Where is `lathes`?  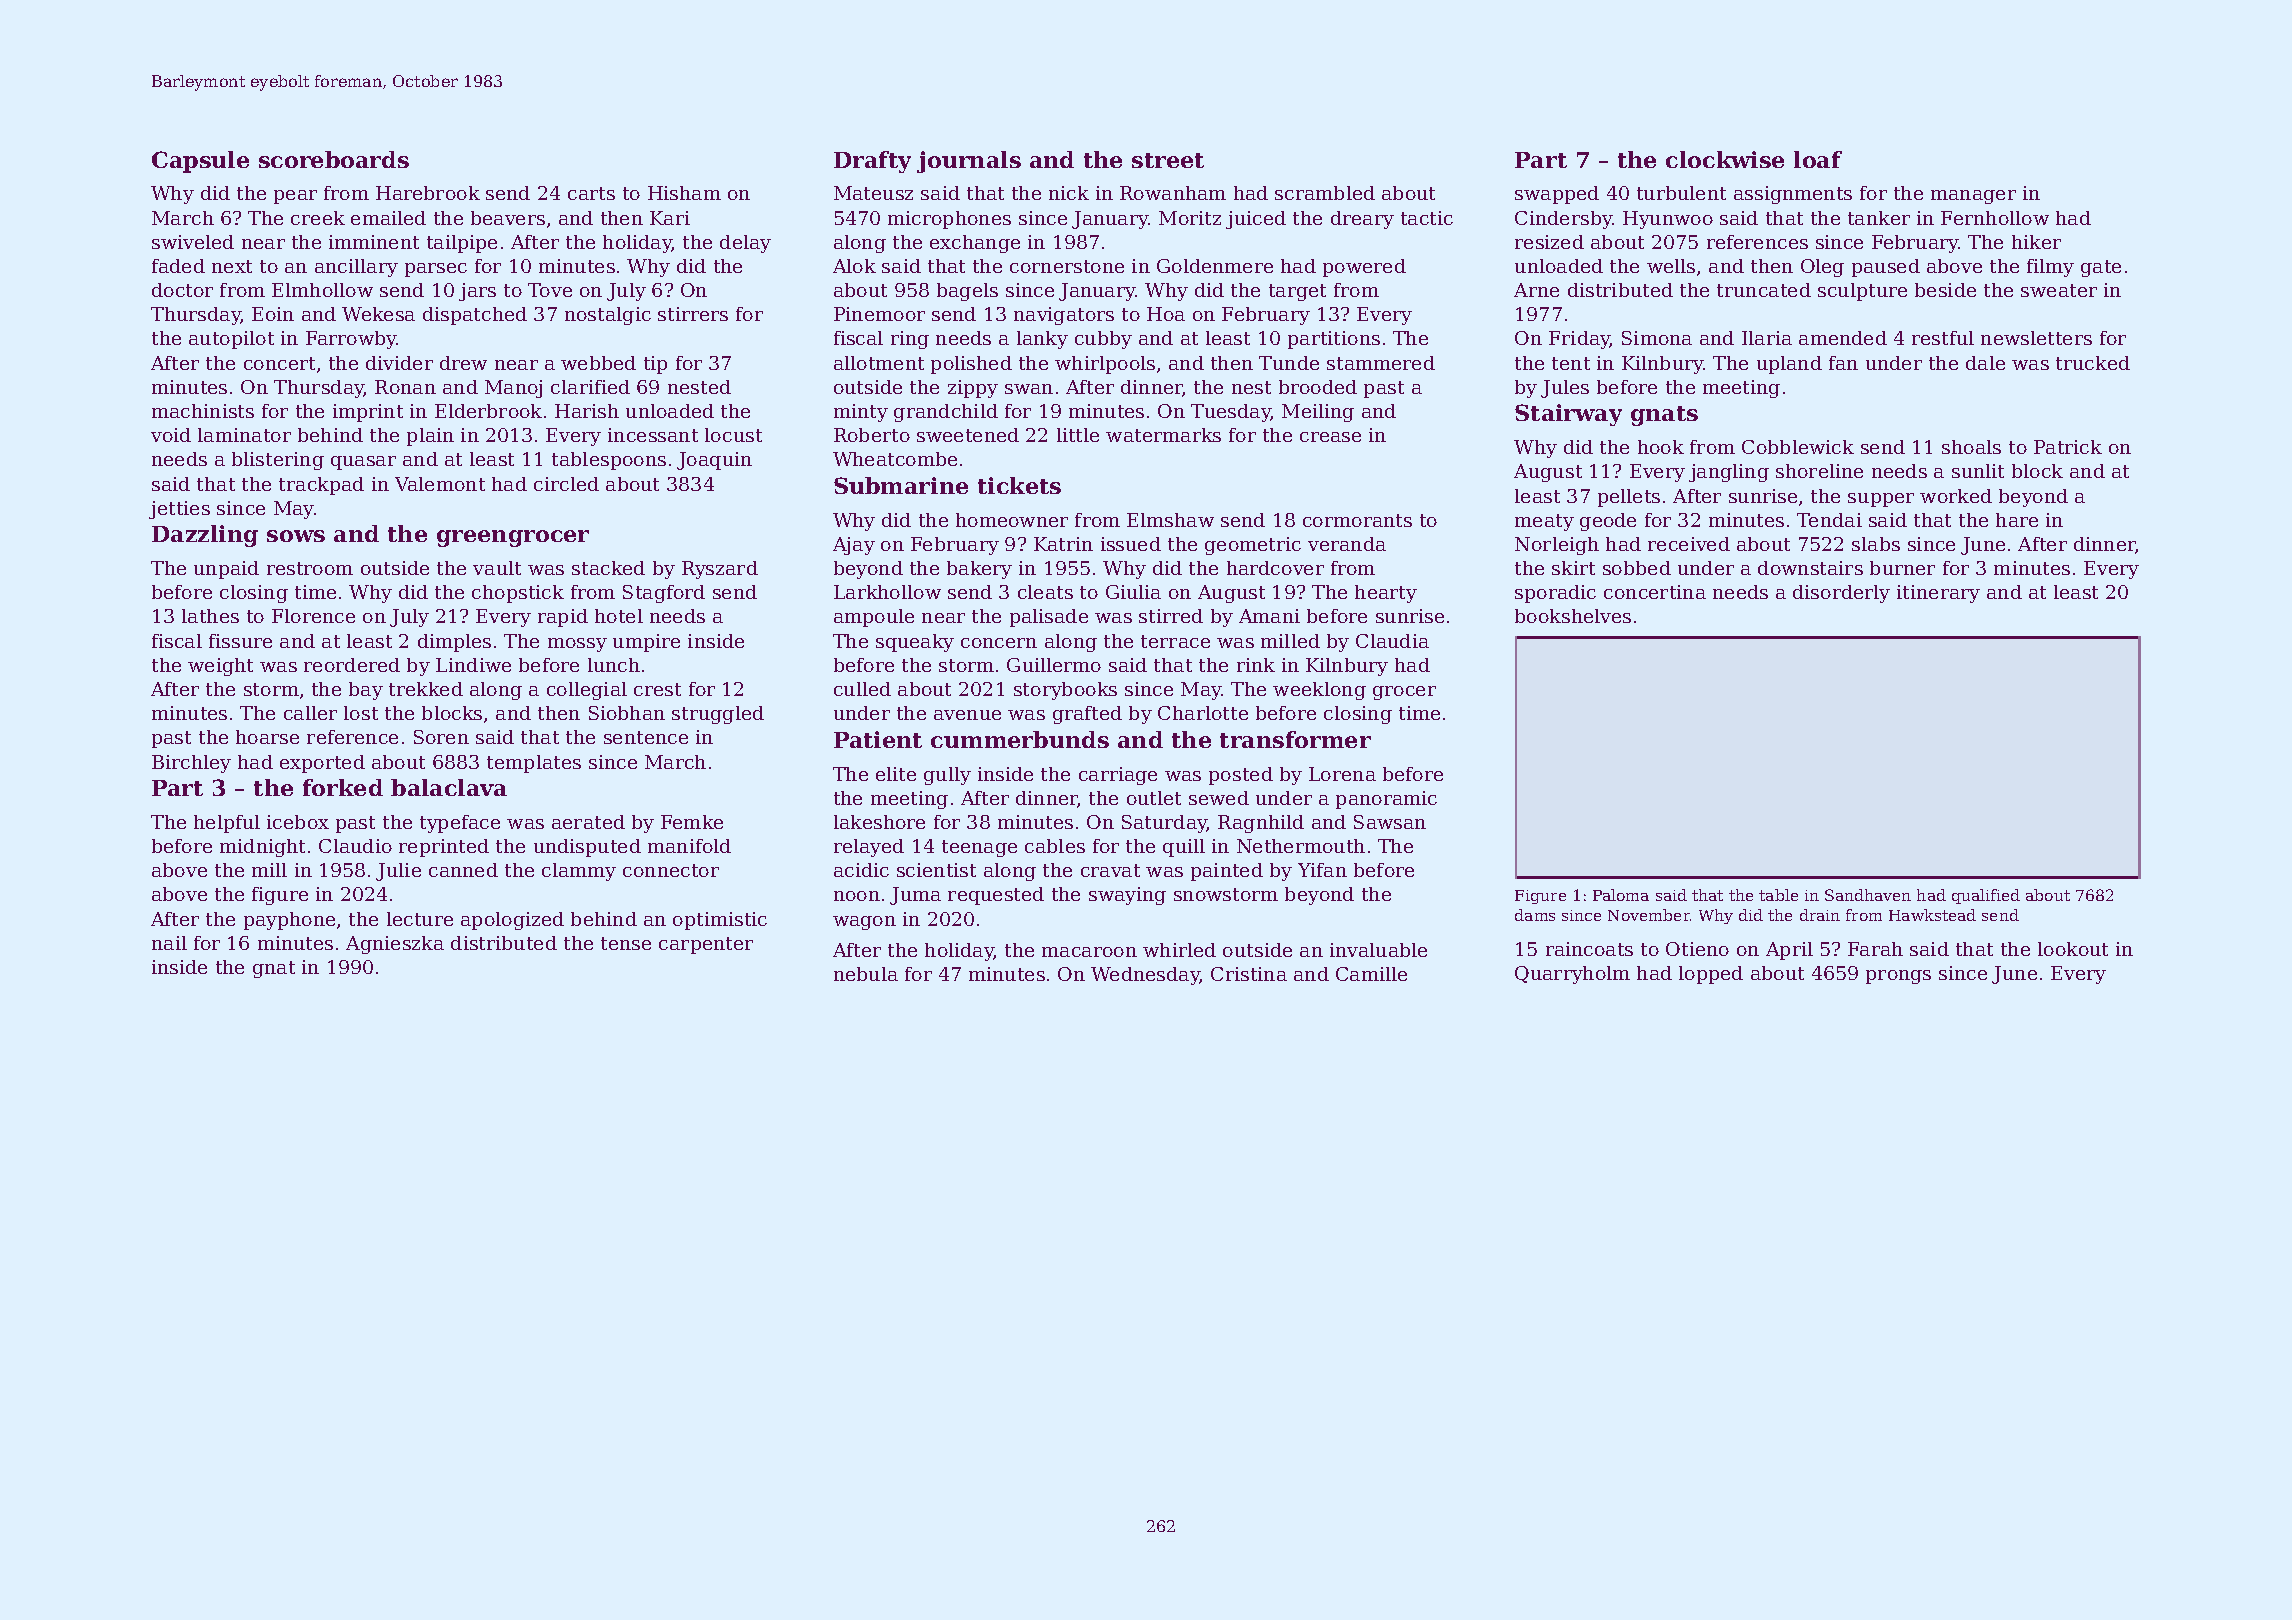 lathes is located at coordinates (210, 616).
